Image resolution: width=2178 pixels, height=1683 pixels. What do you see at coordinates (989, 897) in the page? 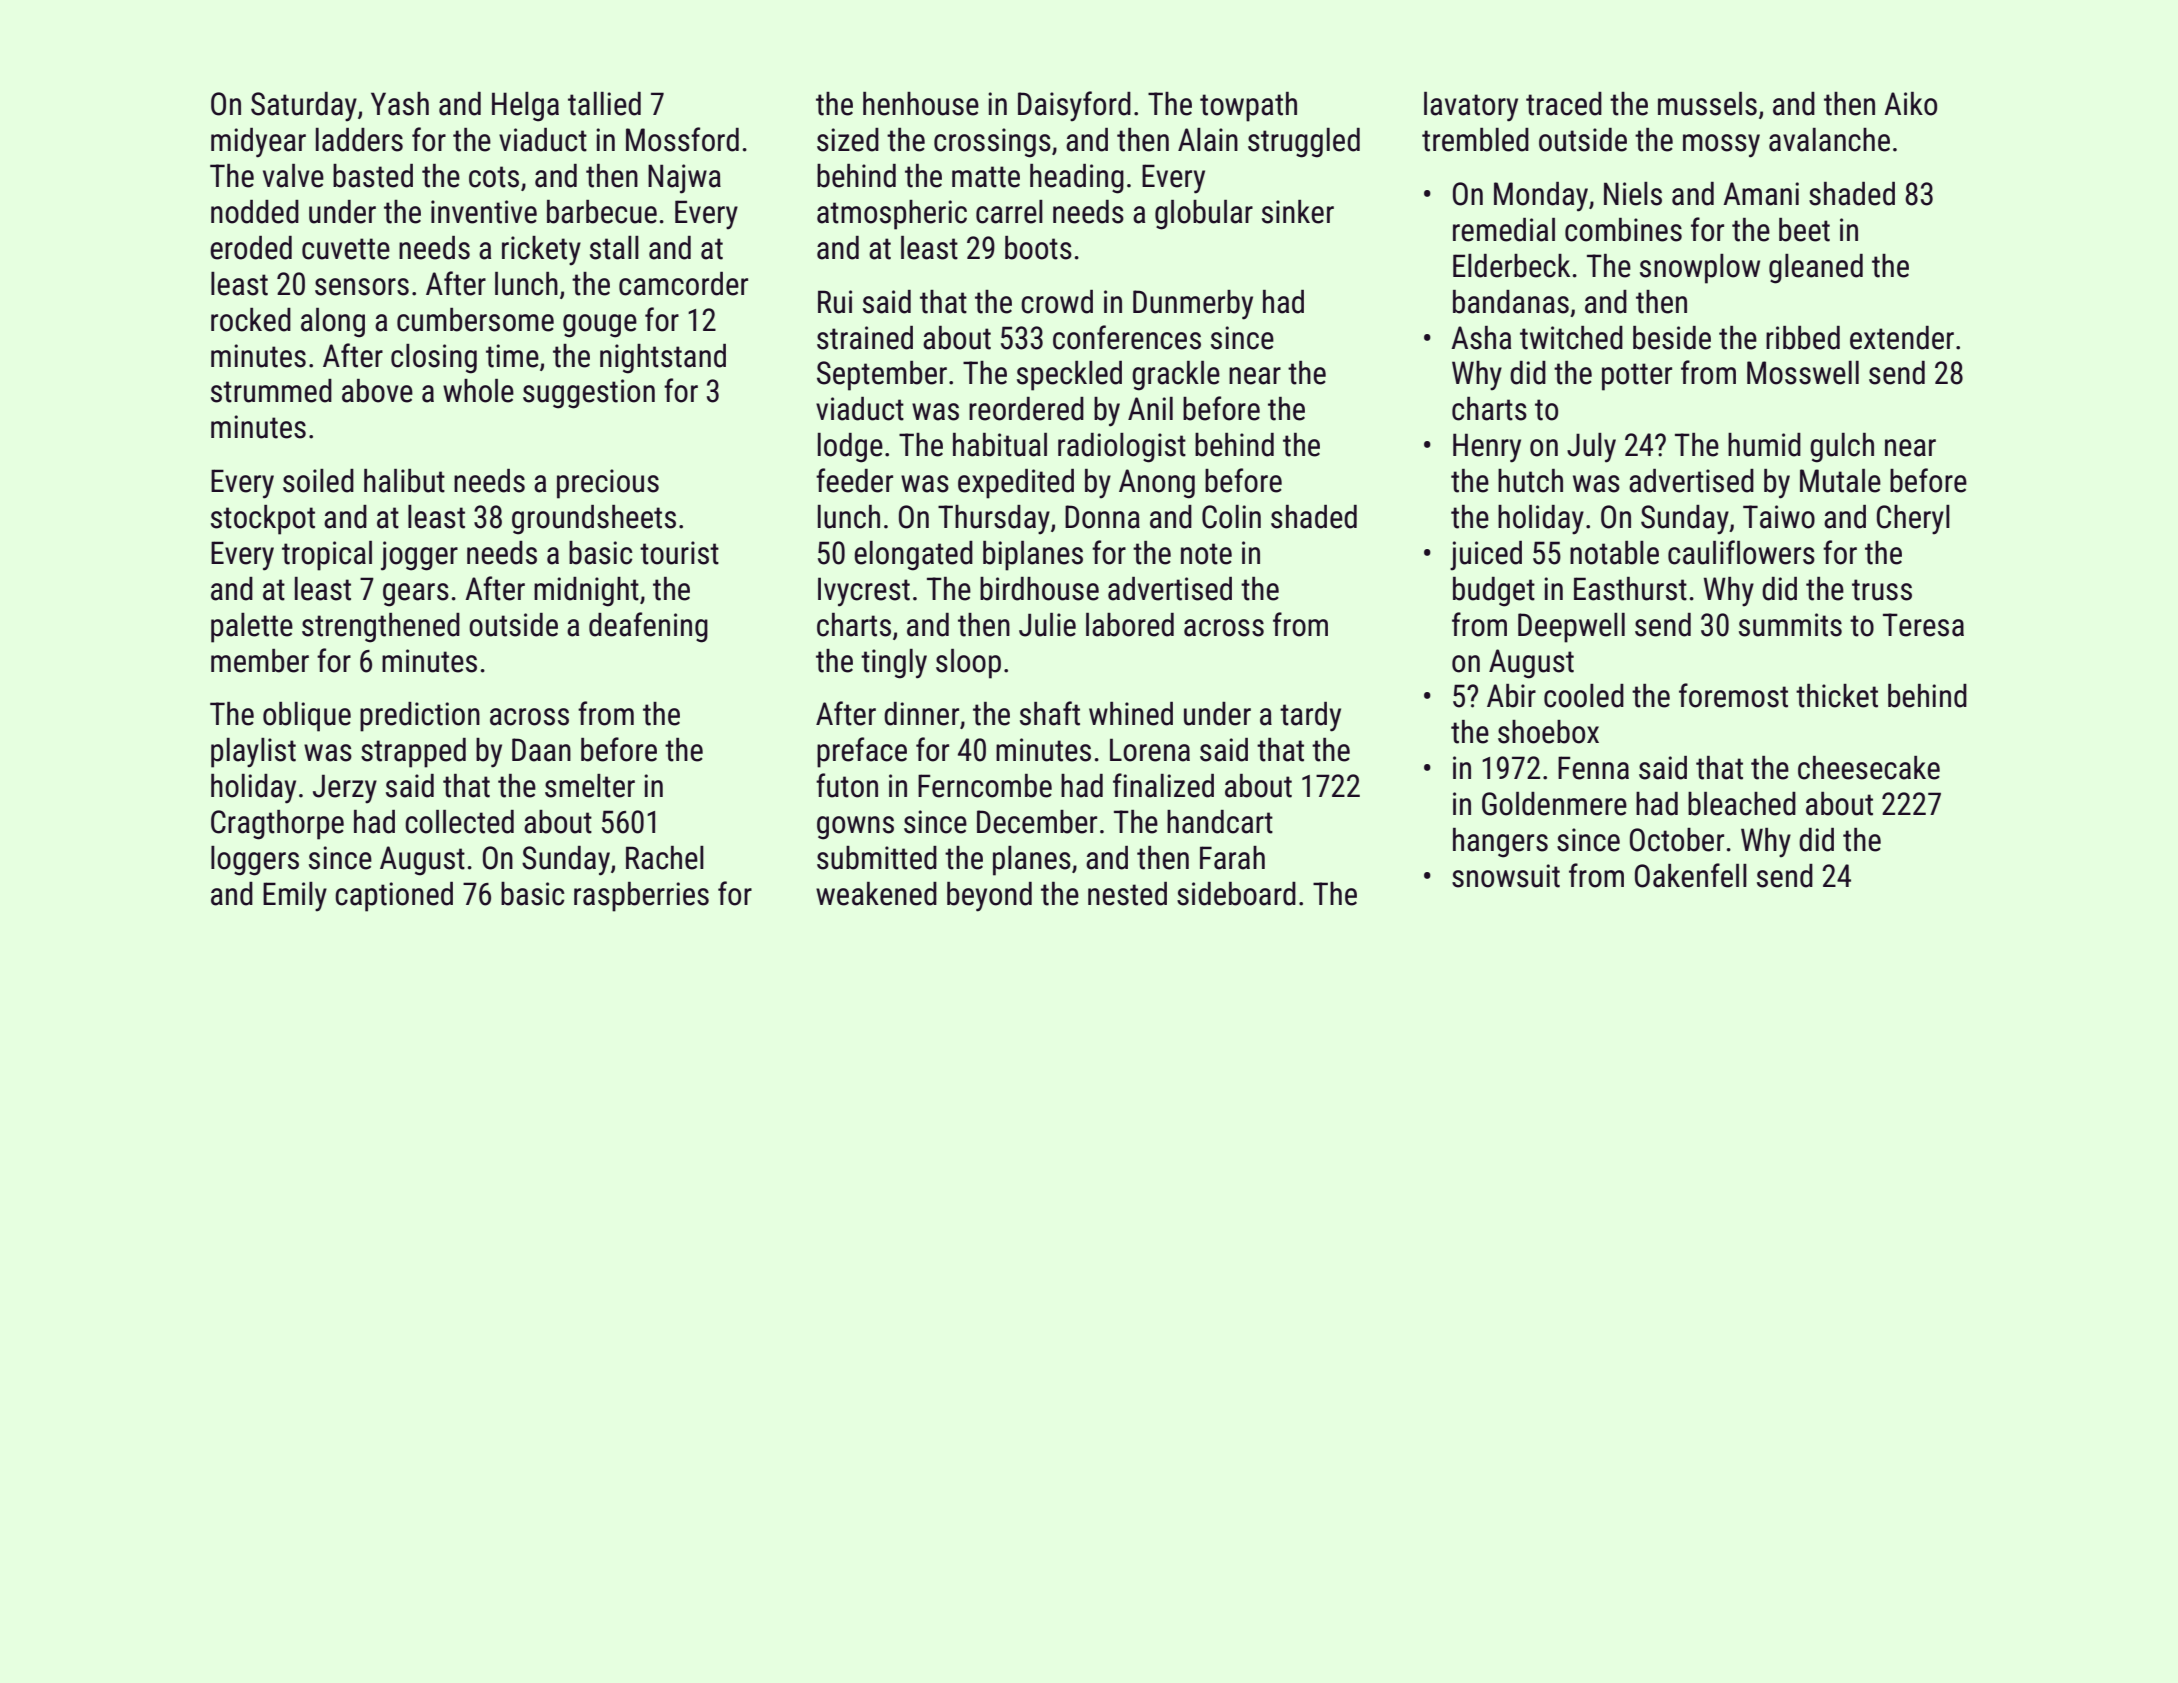
I see `beyond` at bounding box center [989, 897].
